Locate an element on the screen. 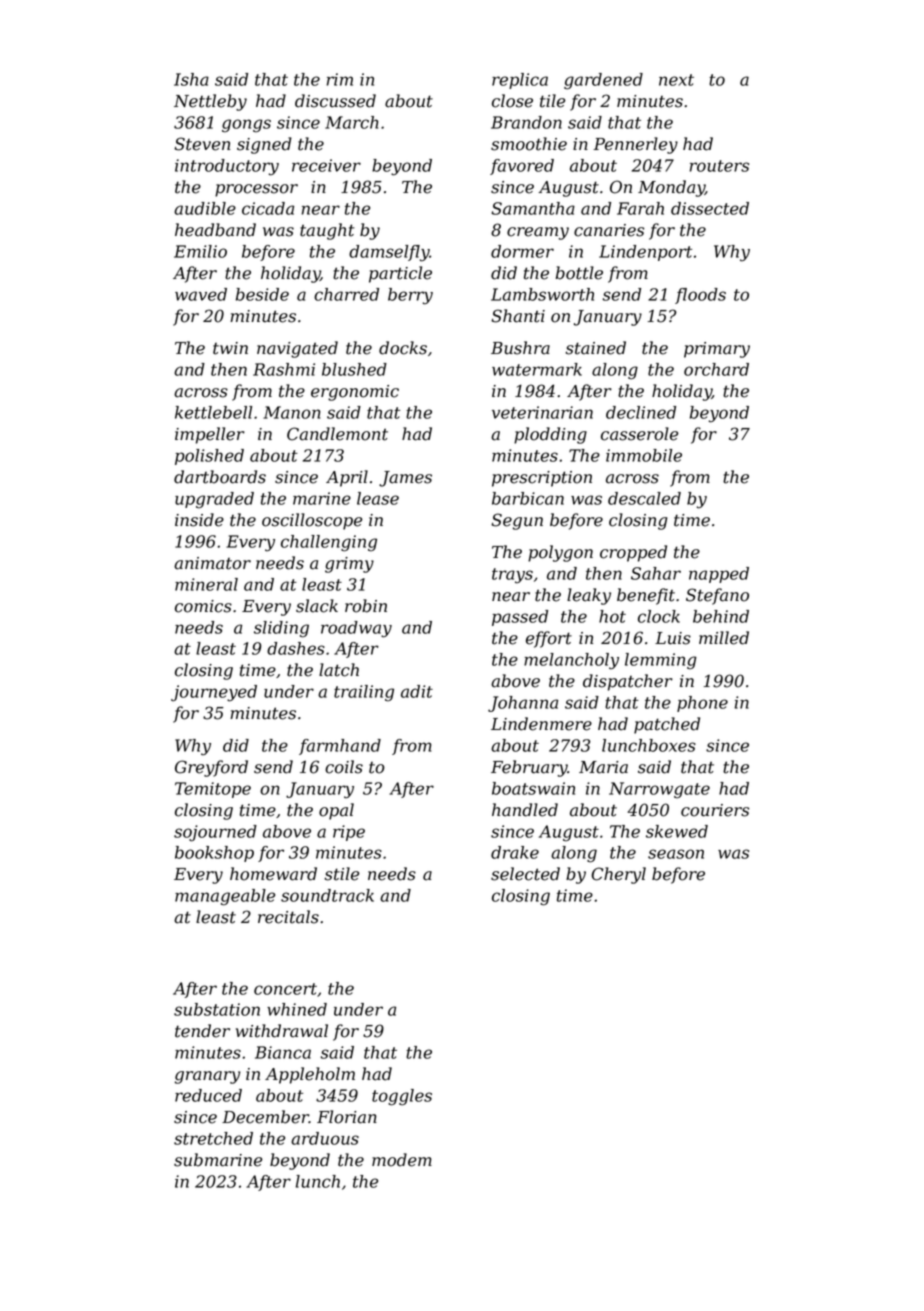  modem is located at coordinates (402, 1160).
